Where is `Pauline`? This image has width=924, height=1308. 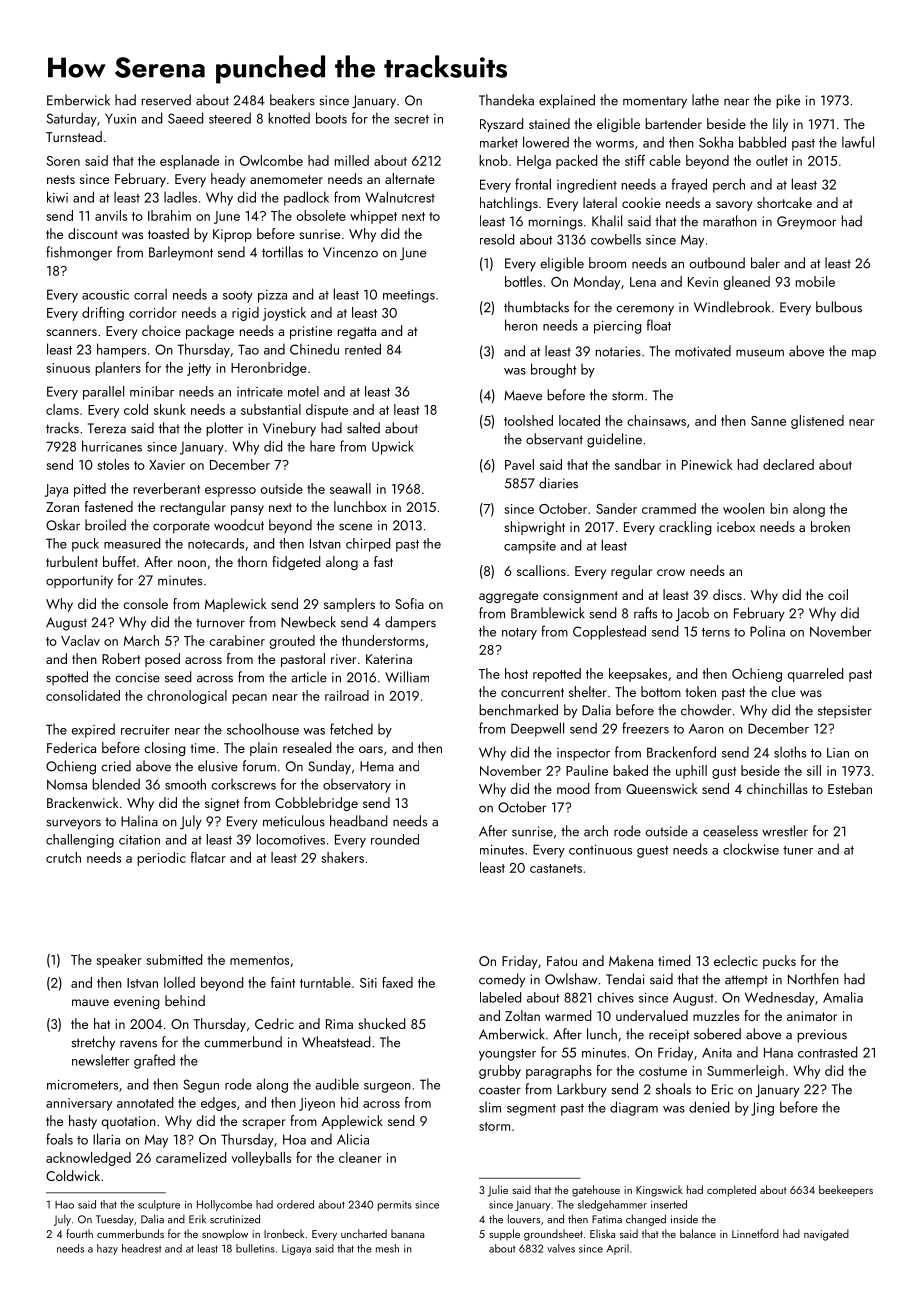
Pauline is located at coordinates (587, 770).
